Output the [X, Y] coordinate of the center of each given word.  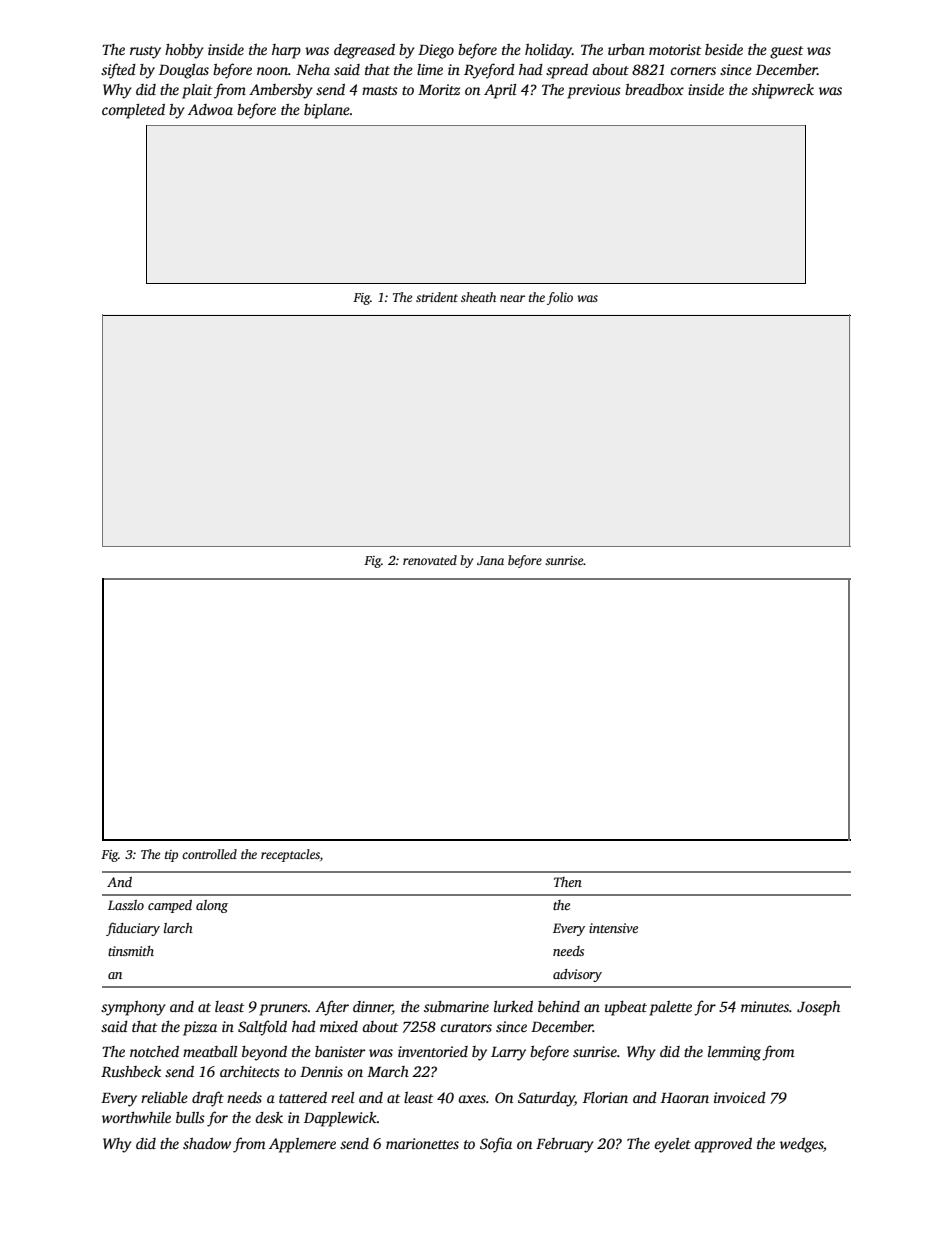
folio [560, 298]
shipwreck [783, 91]
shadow [207, 1143]
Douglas [184, 71]
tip [171, 856]
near [512, 298]
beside [724, 49]
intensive [613, 928]
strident [437, 297]
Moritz [439, 89]
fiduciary [133, 929]
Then [568, 882]
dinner [372, 1006]
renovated [430, 560]
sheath [478, 297]
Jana [490, 560]
